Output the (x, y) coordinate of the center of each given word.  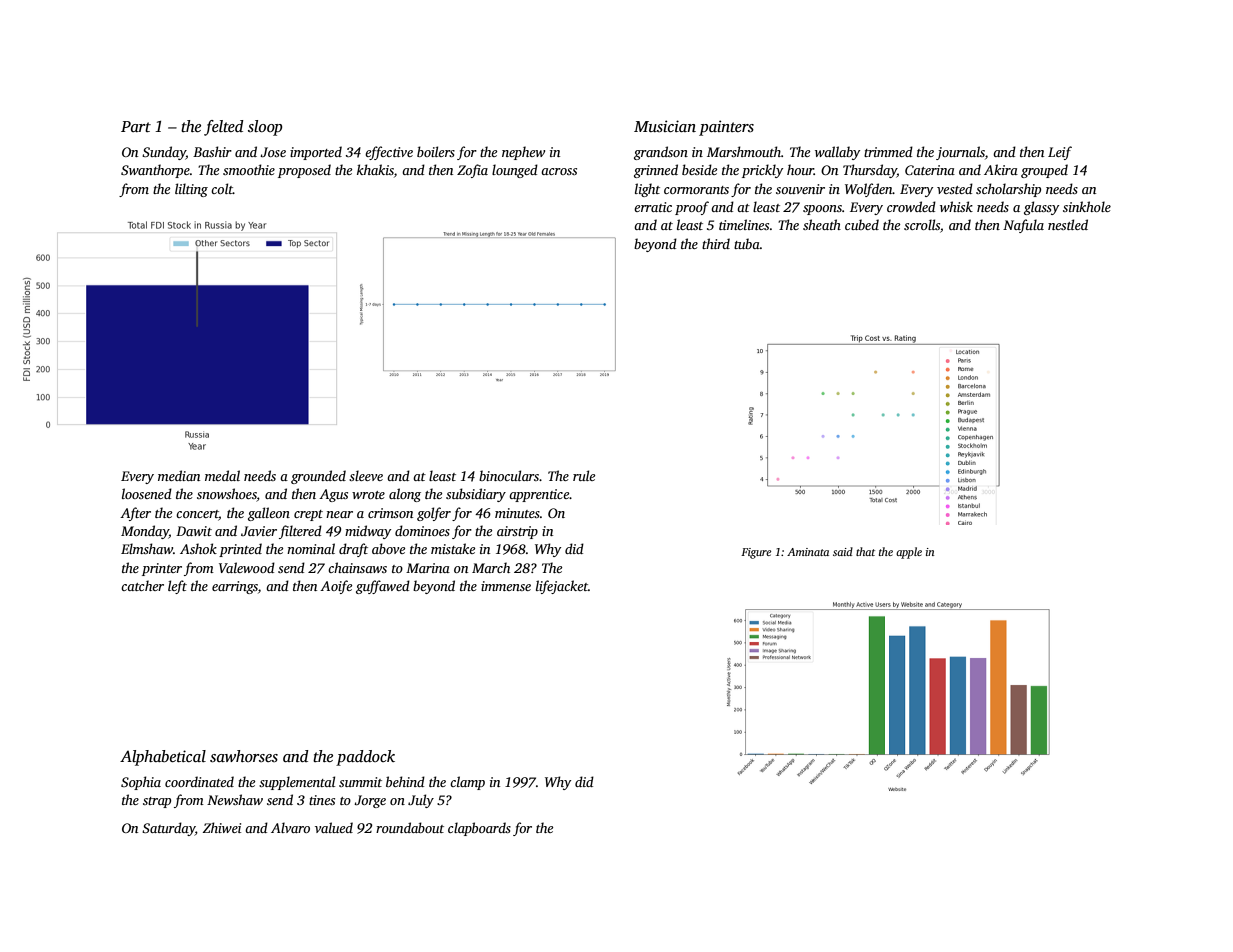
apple (909, 553)
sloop (265, 128)
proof (692, 208)
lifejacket (562, 587)
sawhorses (244, 756)
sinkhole (1087, 206)
